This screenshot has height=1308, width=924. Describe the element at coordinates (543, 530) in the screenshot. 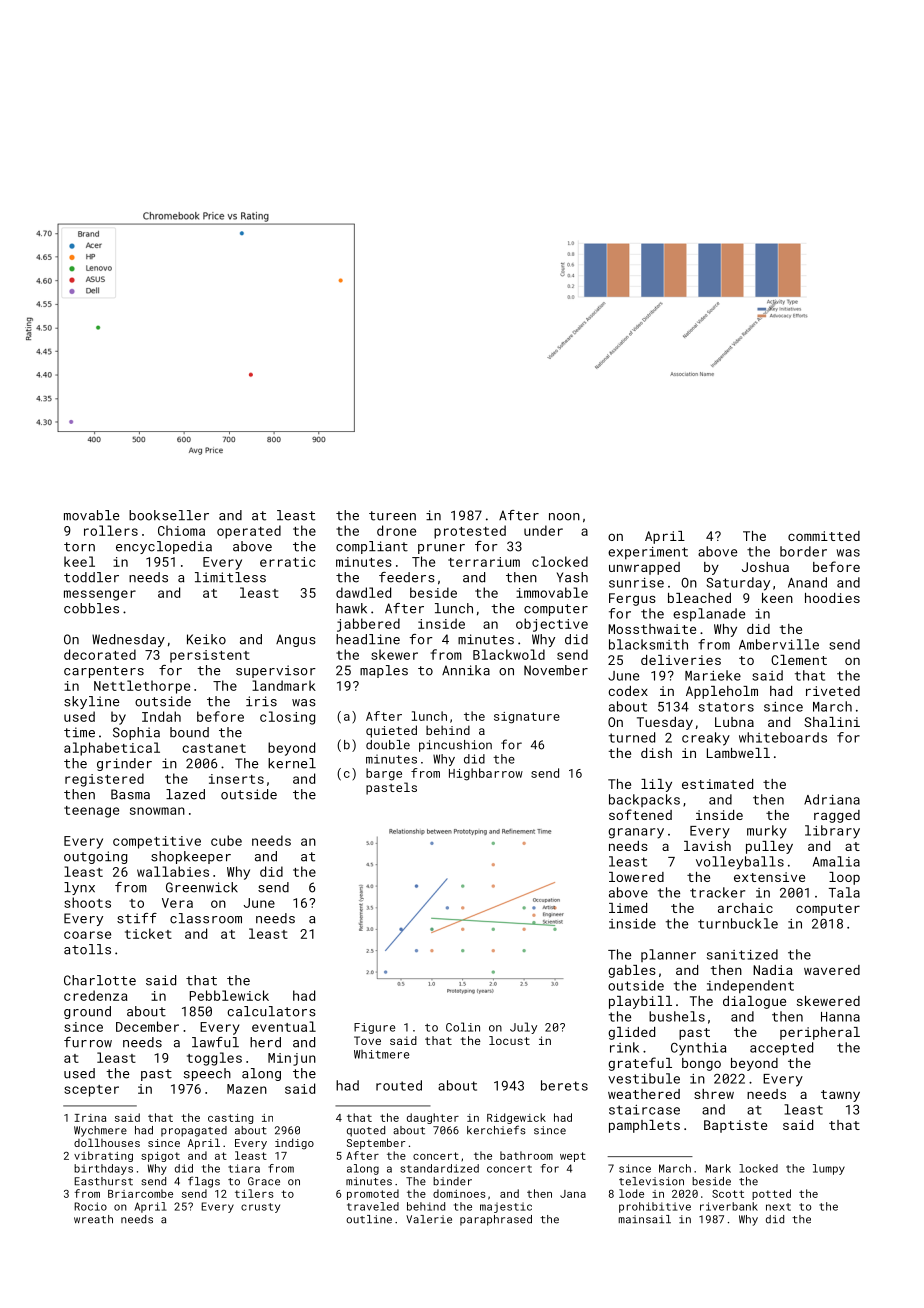

I see `under` at that location.
